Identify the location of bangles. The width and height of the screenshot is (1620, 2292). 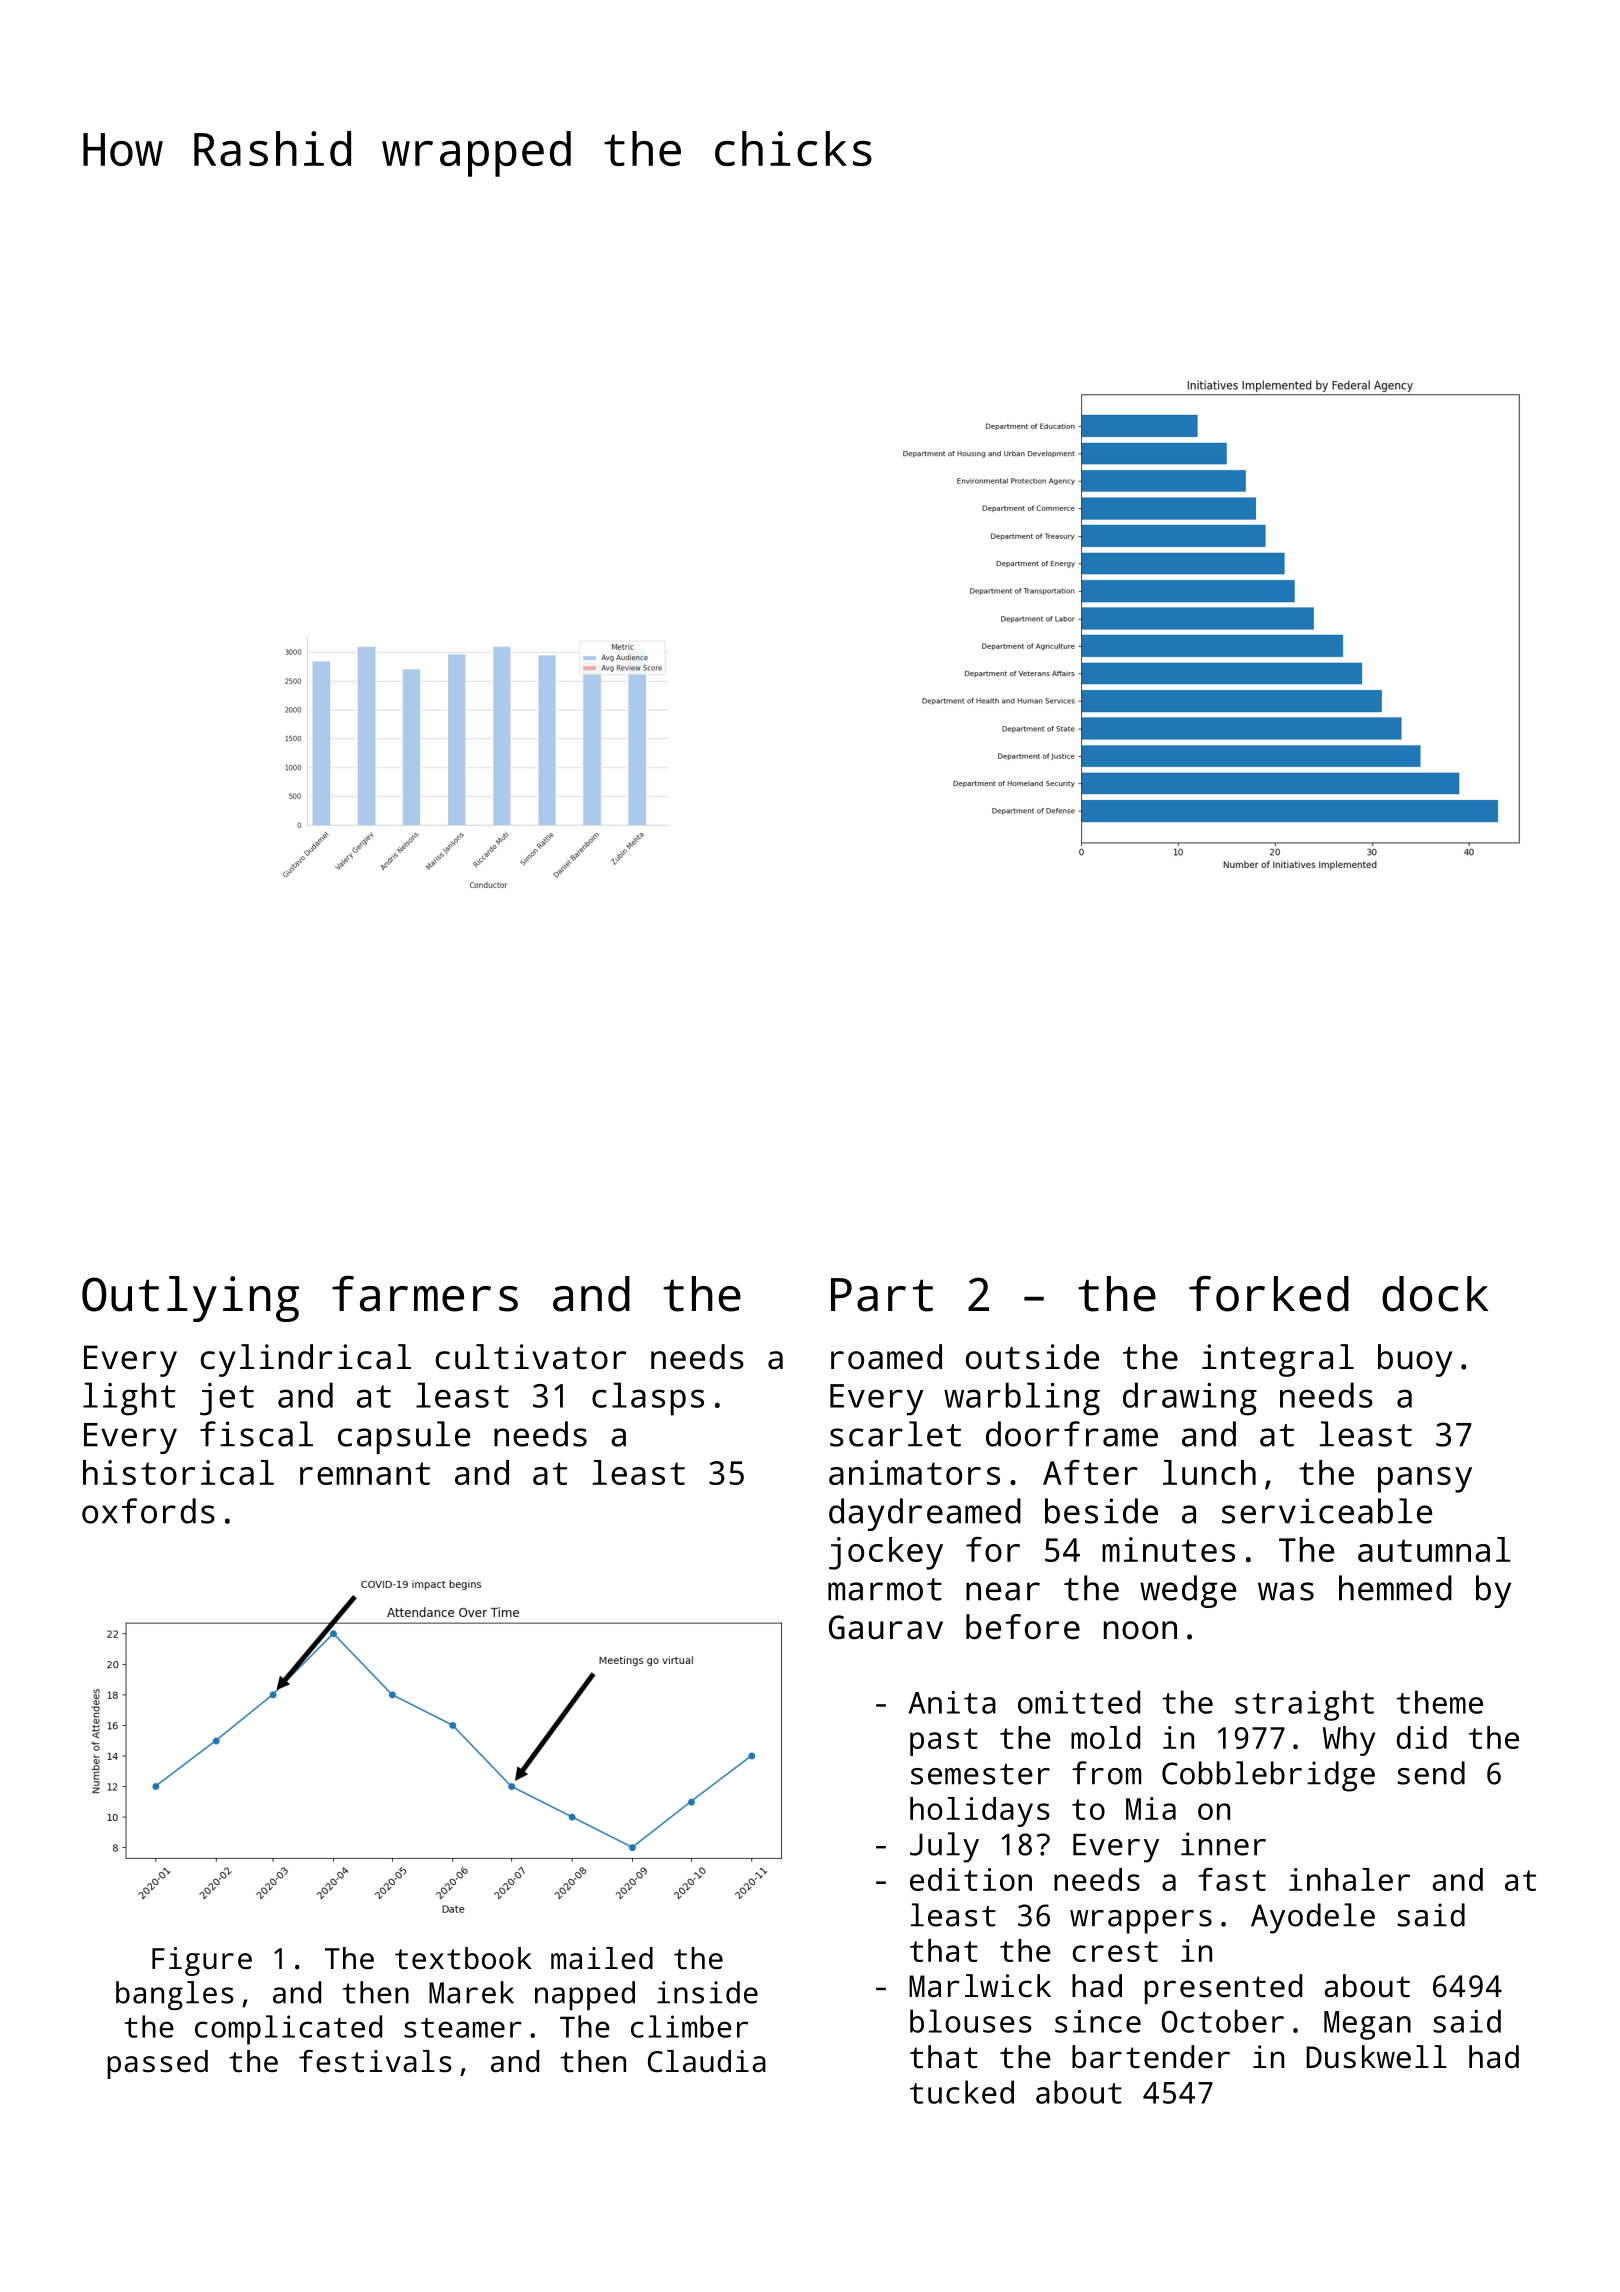
(175, 1995).
